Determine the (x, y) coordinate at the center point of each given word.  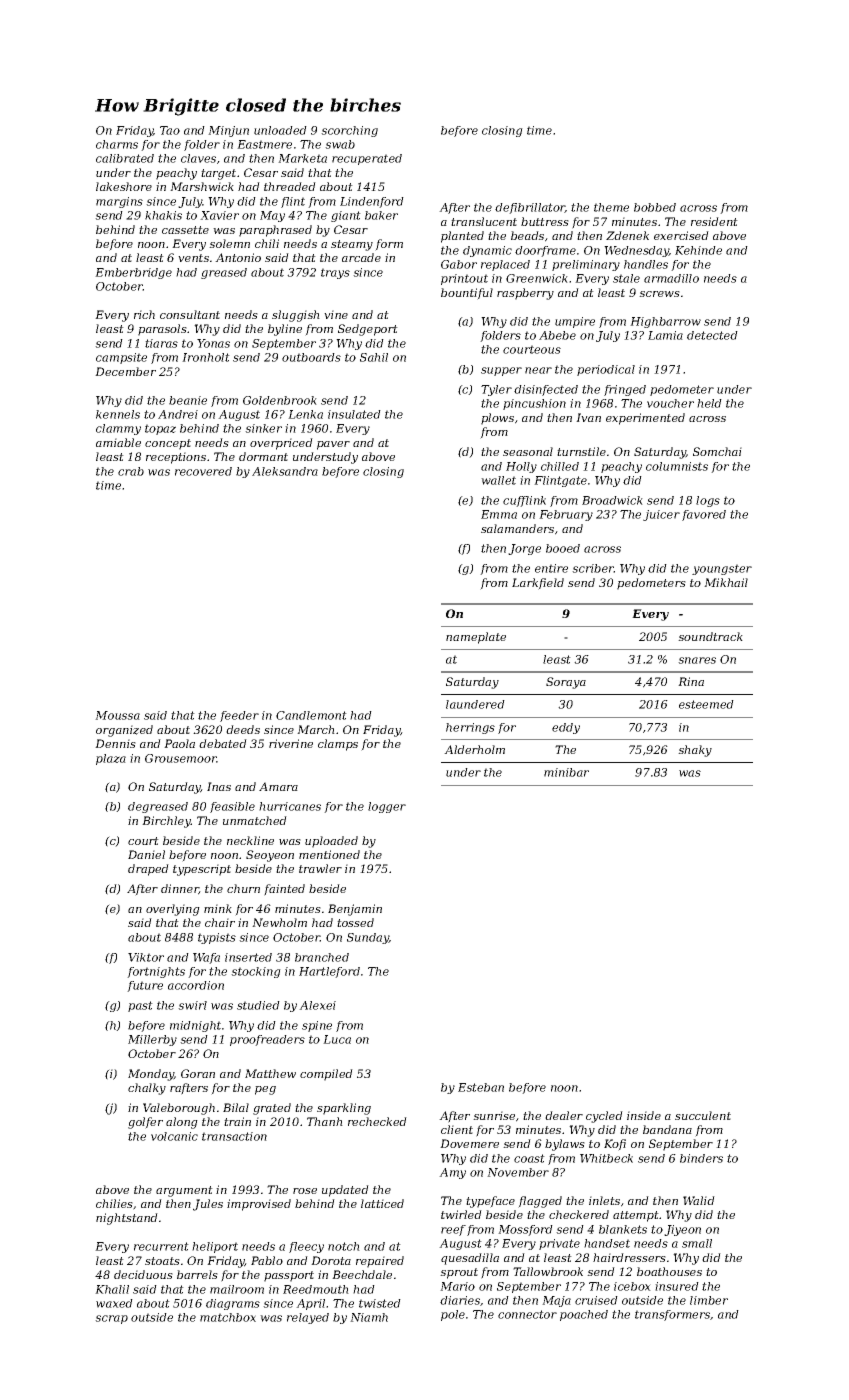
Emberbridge (133, 273)
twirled (461, 1214)
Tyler (496, 390)
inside (644, 1115)
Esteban (481, 1087)
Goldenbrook (280, 400)
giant (346, 216)
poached (584, 1315)
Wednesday (636, 251)
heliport (215, 1247)
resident (714, 221)
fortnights (156, 972)
